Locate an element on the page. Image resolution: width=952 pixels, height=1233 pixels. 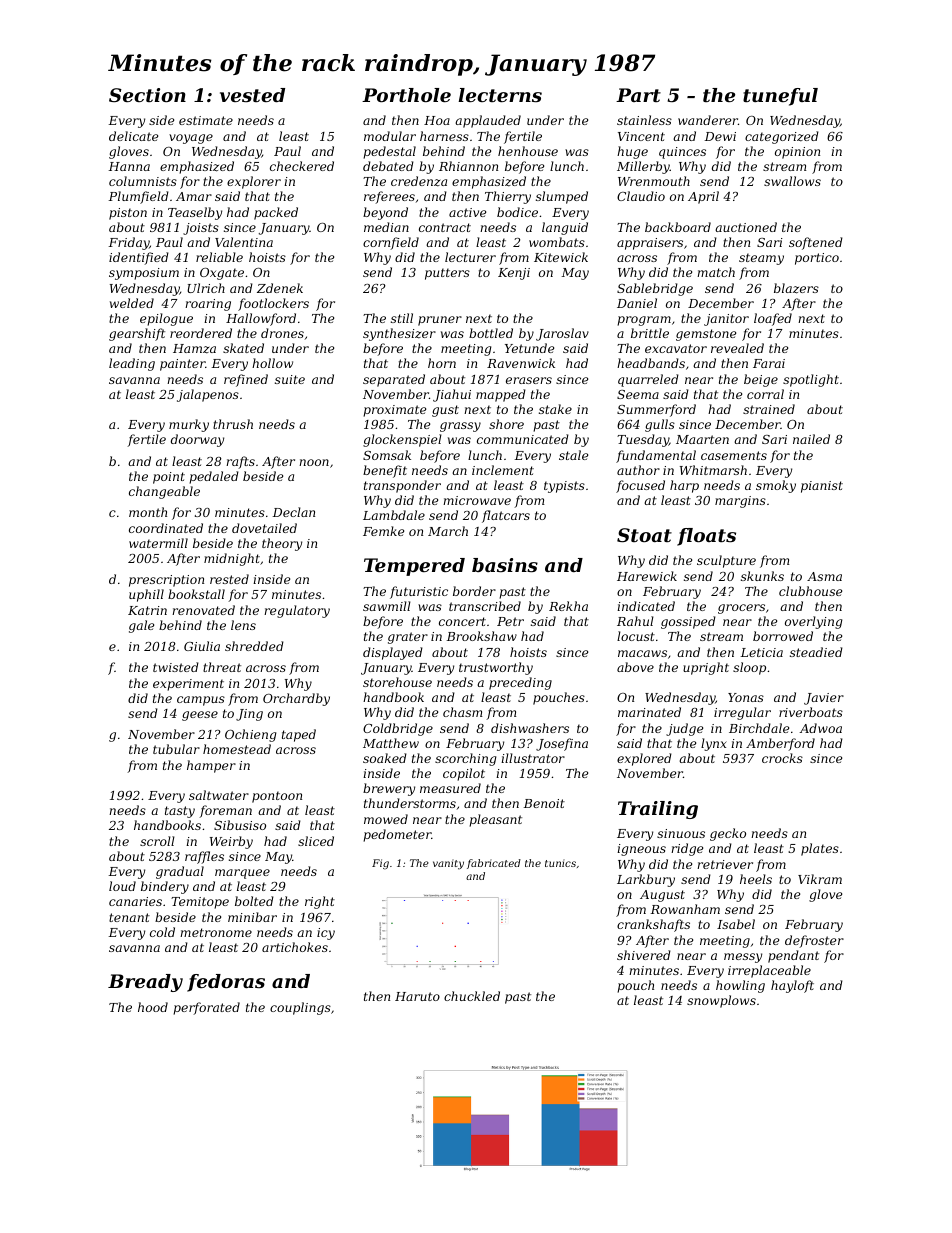
vested is located at coordinates (252, 95).
